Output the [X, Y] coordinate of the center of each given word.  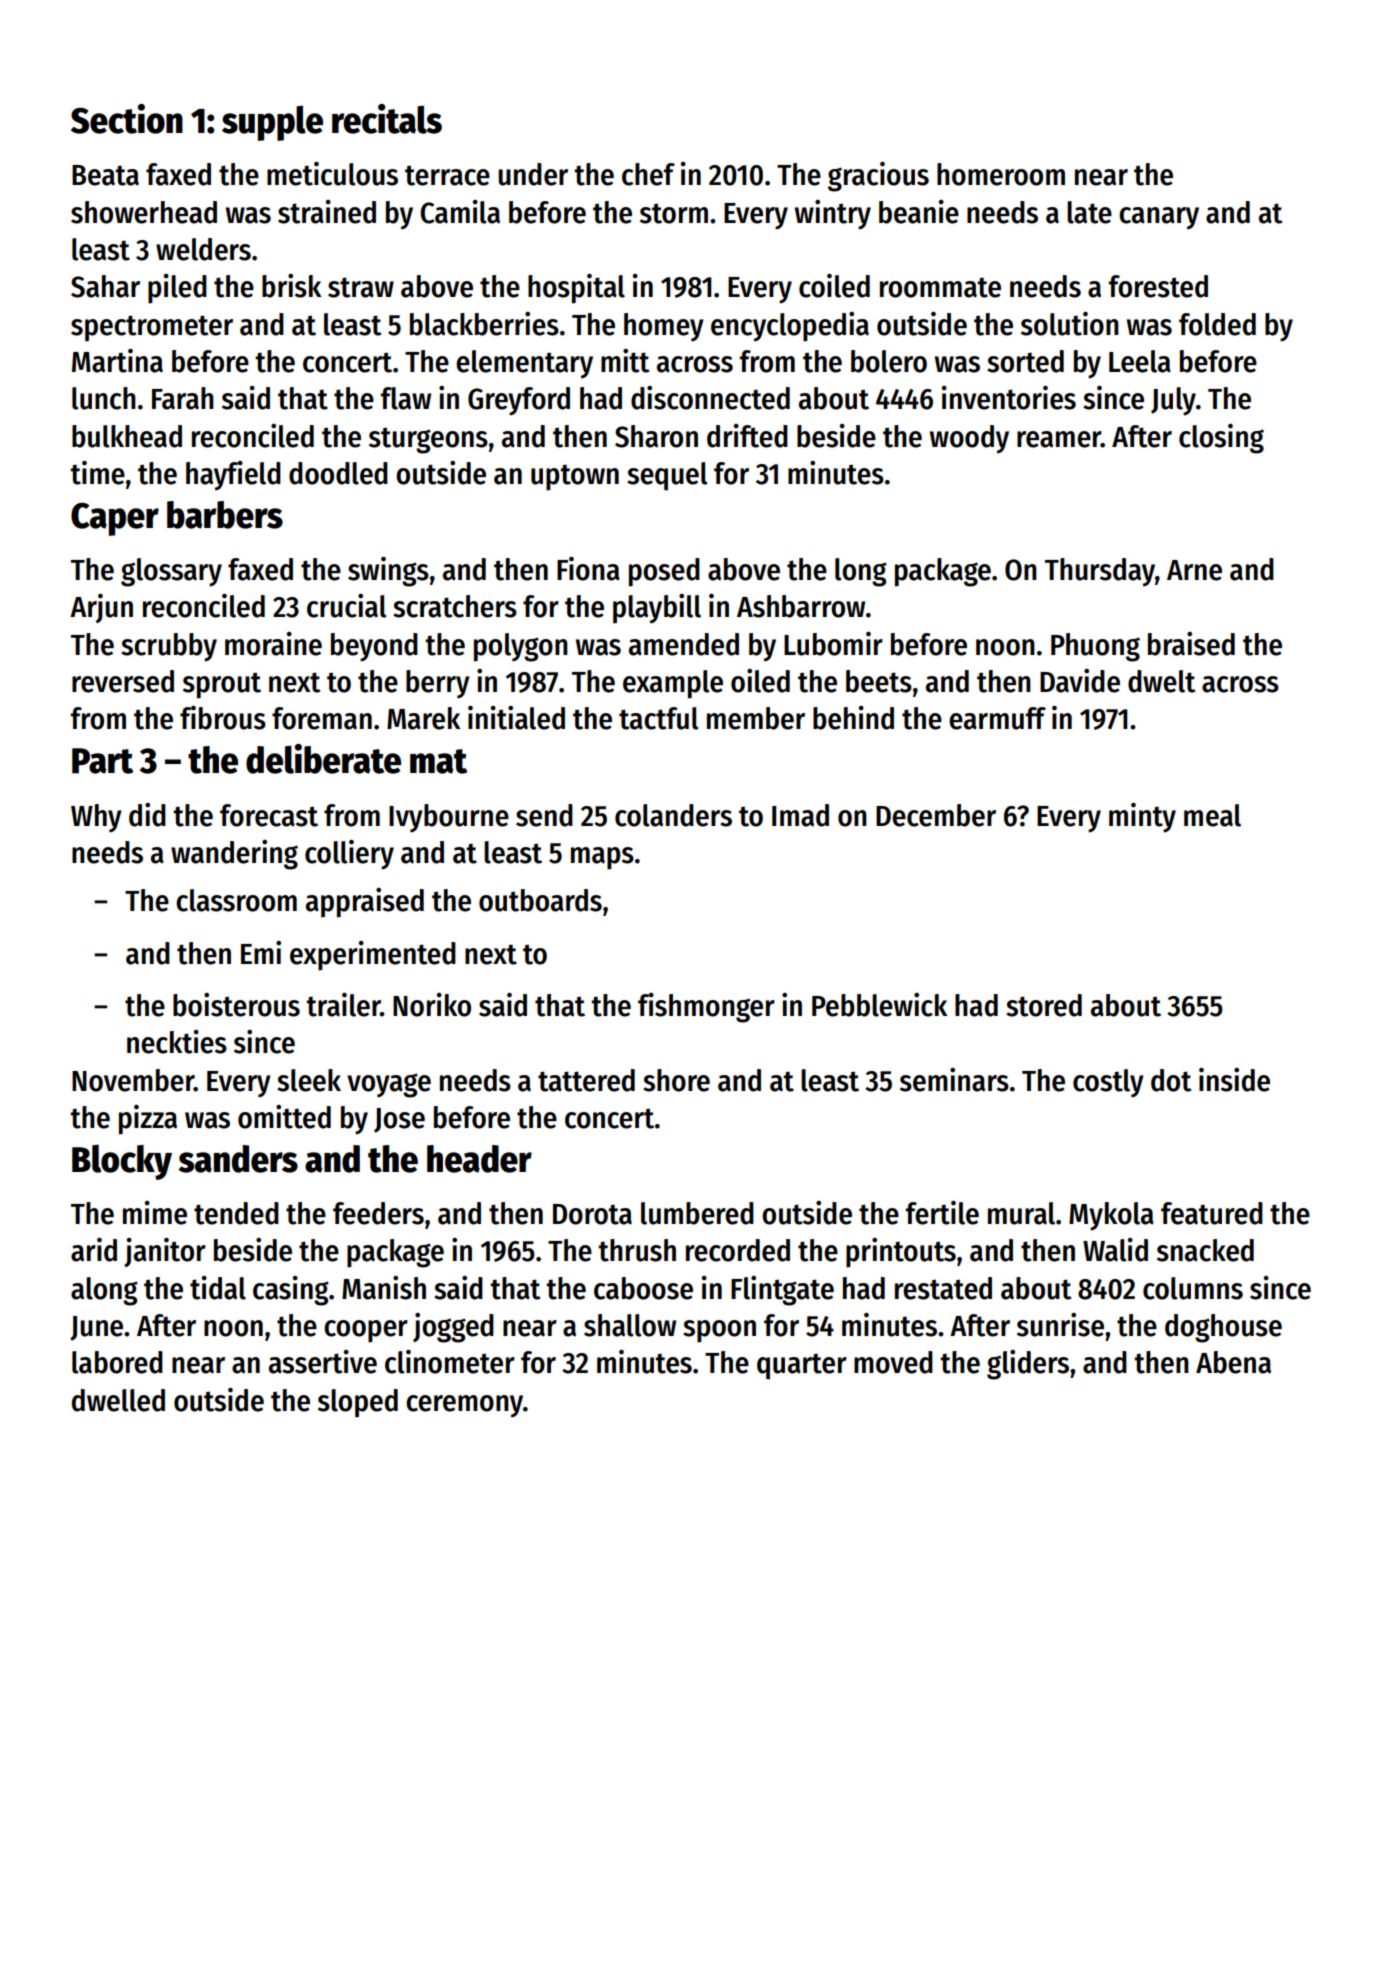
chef [648, 174]
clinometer [450, 1362]
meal [1212, 815]
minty [1142, 818]
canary [1159, 218]
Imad [800, 815]
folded [1217, 324]
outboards [540, 900]
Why [96, 818]
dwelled [118, 1400]
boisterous [236, 1005]
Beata [105, 175]
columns [1193, 1288]
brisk [291, 286]
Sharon [656, 436]
